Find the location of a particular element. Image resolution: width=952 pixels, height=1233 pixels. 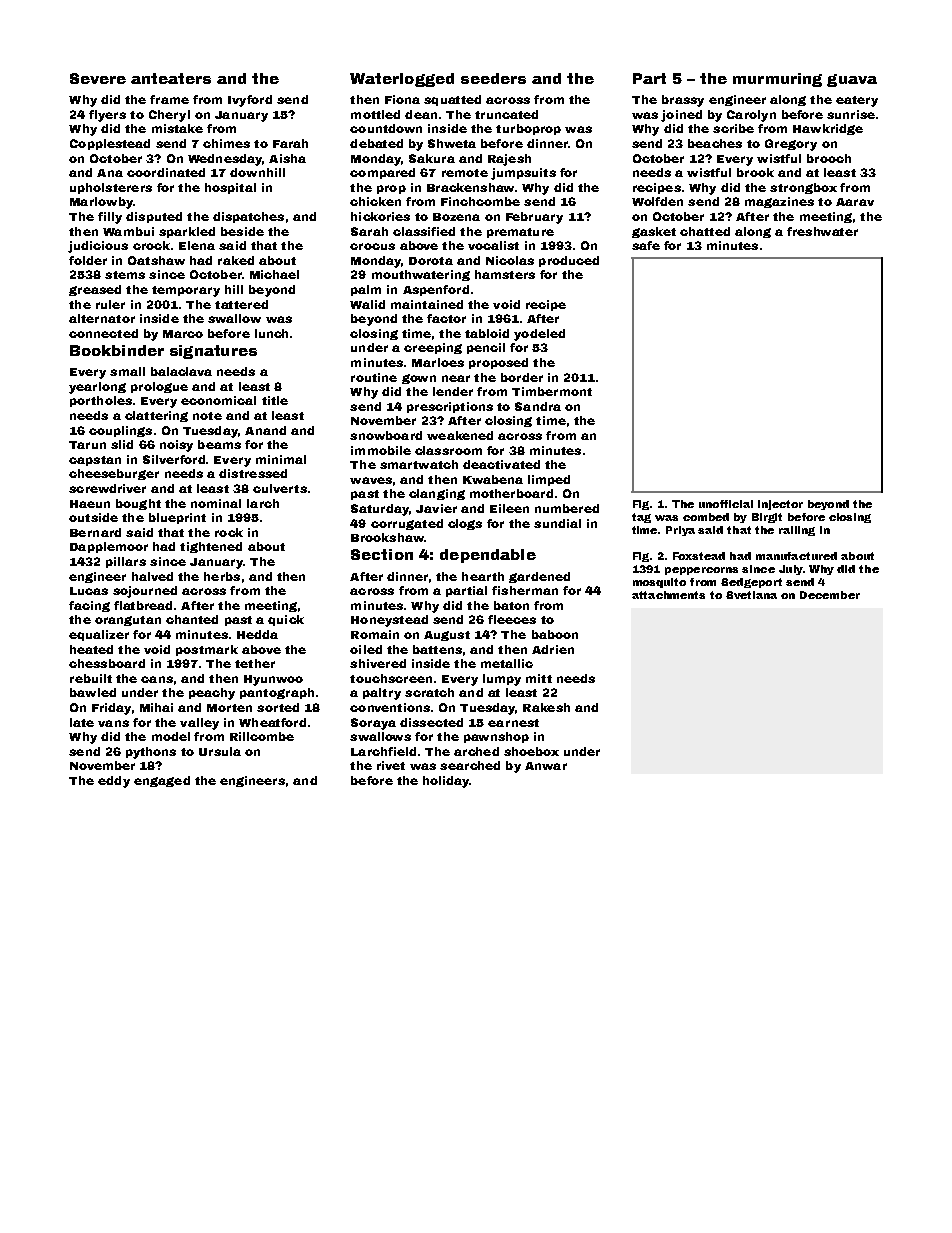

countdown is located at coordinates (386, 128).
